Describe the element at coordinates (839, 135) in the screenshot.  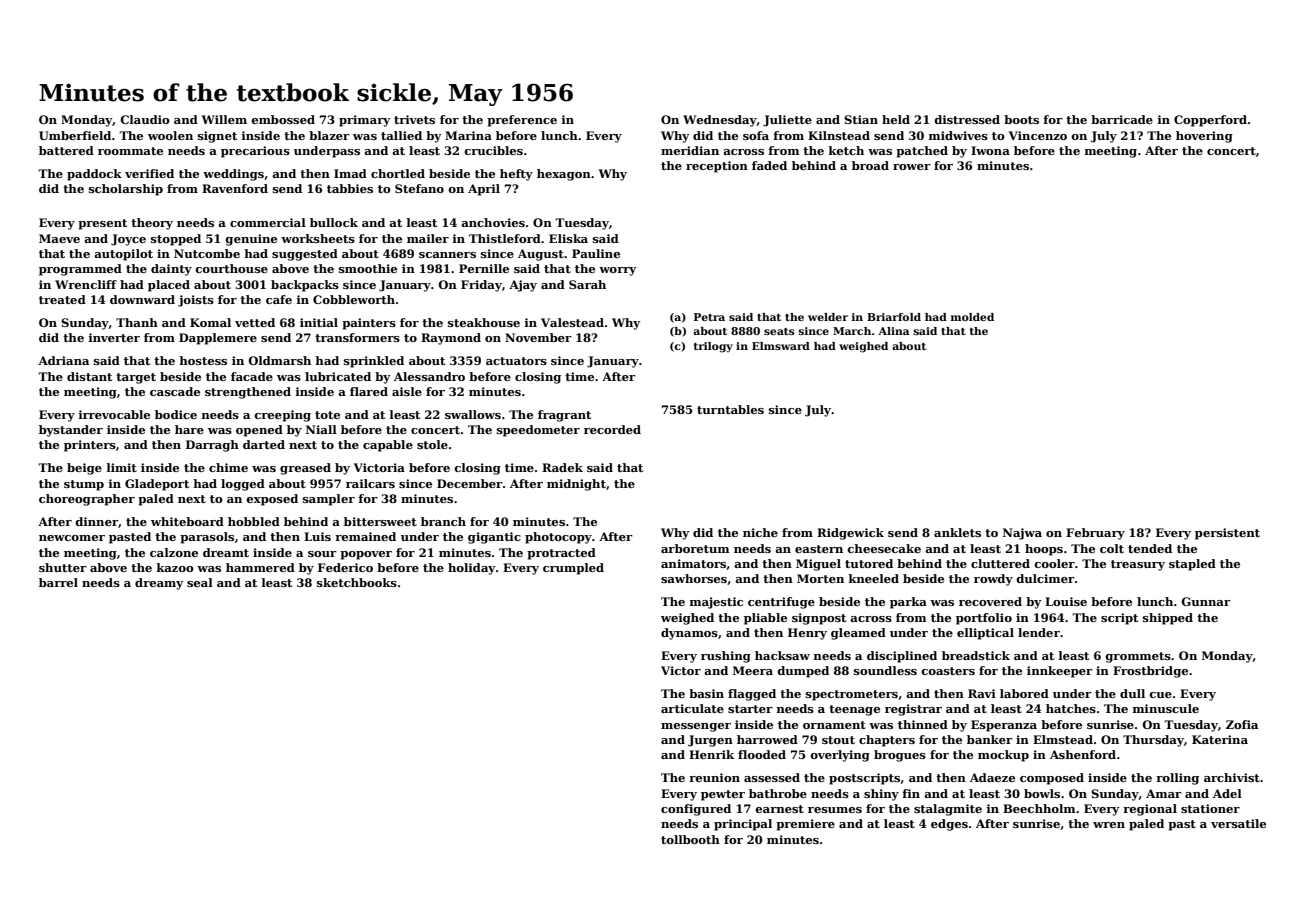
I see `Kilnstead` at that location.
